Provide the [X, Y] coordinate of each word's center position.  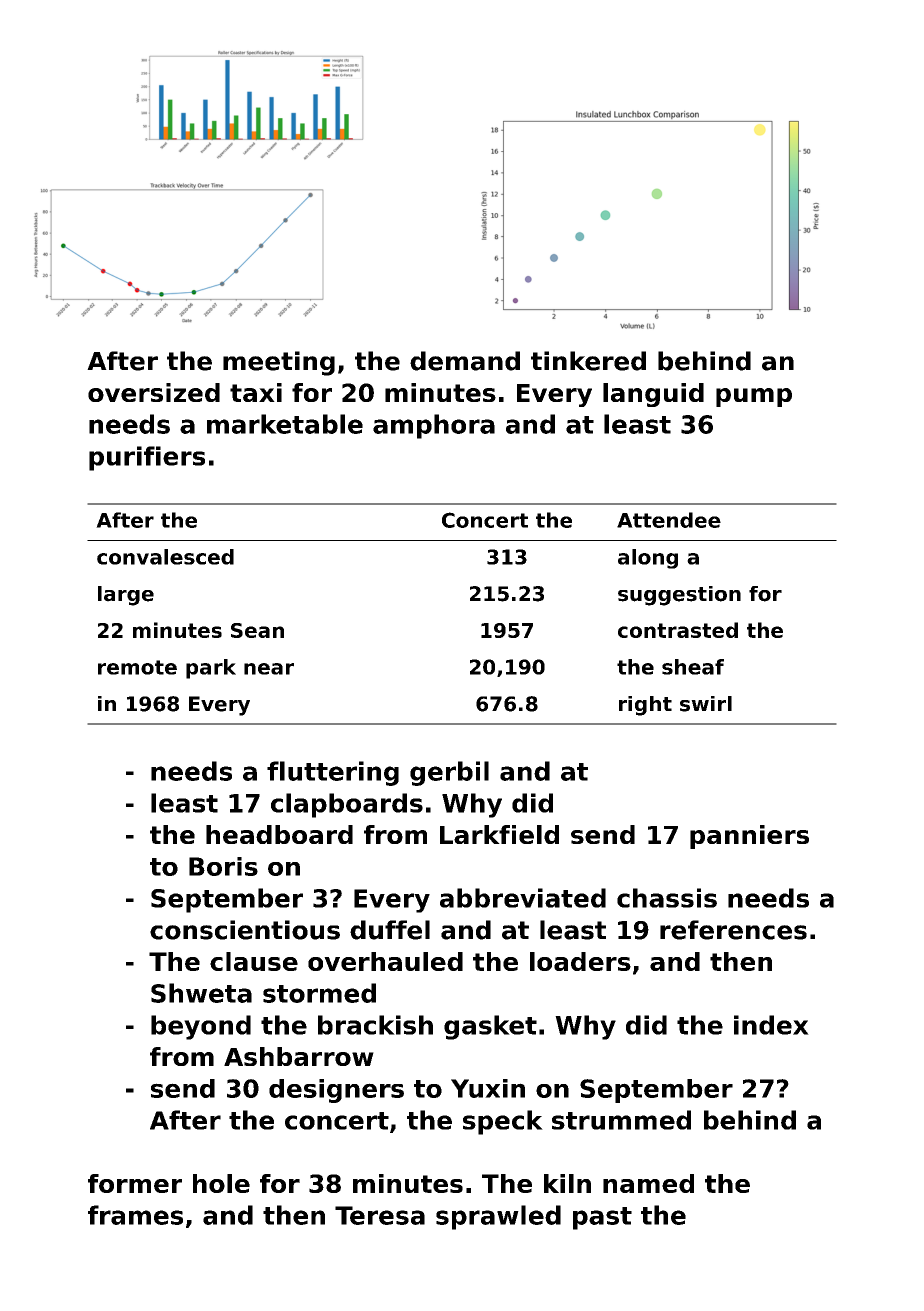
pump [754, 397]
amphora [434, 426]
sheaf [693, 667]
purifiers [147, 458]
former [135, 1183]
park [211, 669]
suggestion [679, 596]
